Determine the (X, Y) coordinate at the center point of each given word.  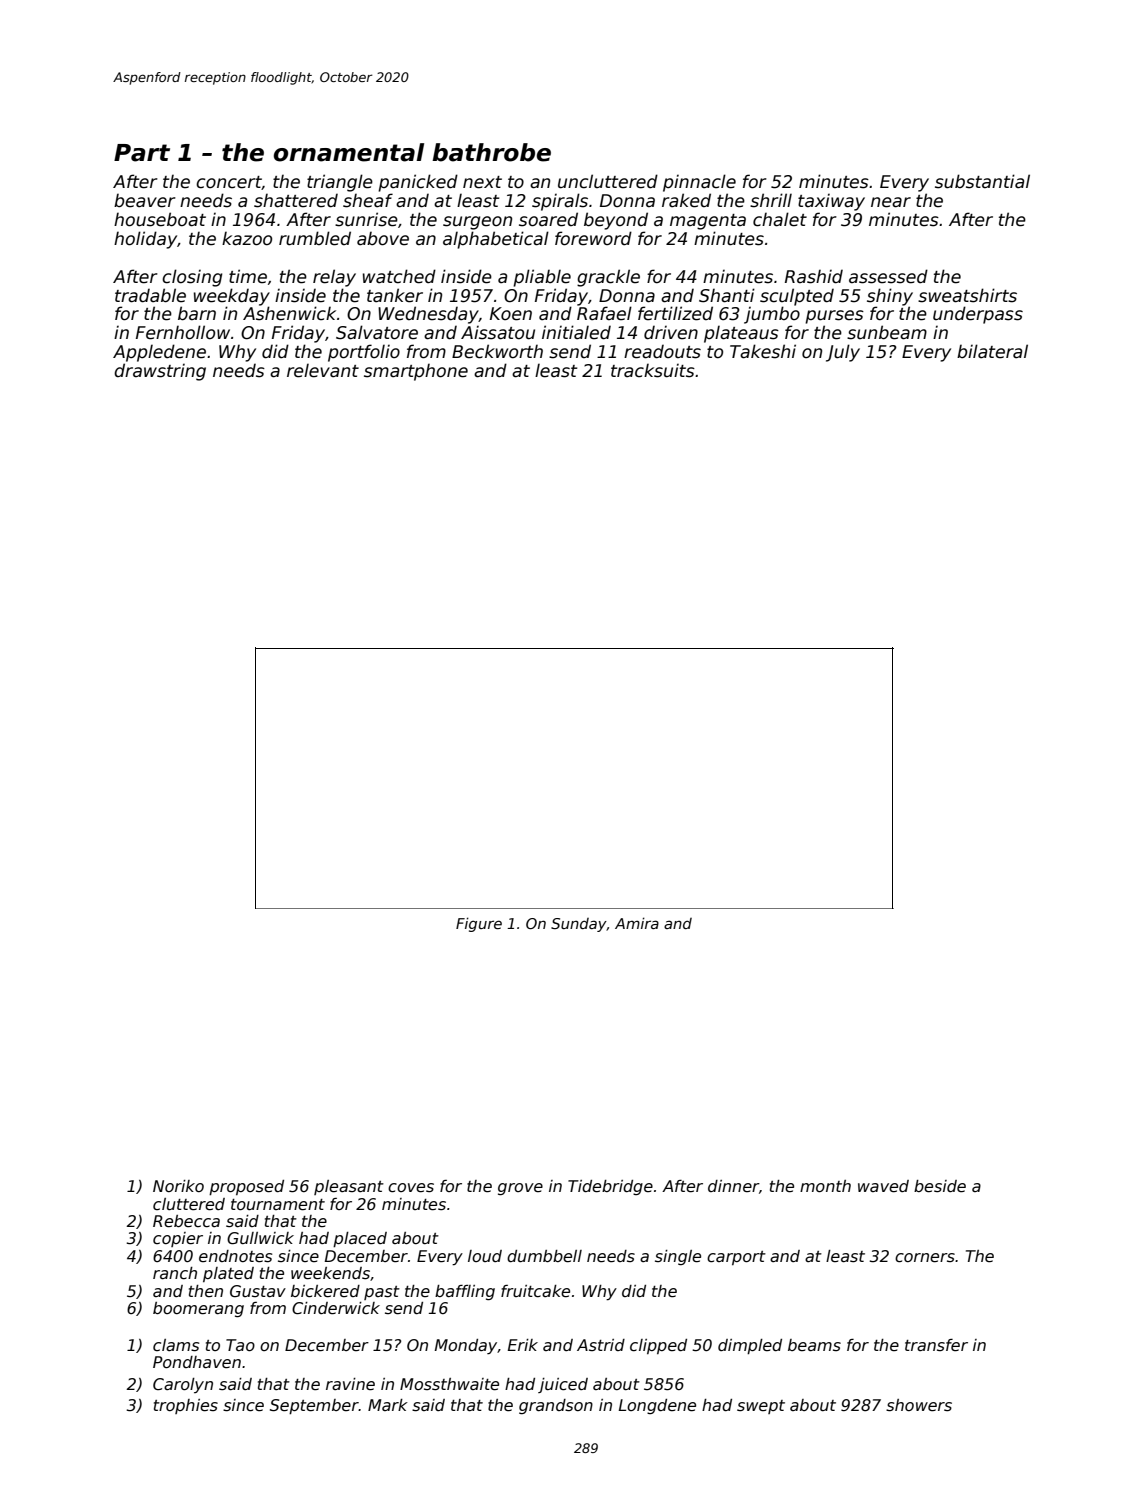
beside (940, 1186)
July (843, 353)
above (383, 239)
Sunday (579, 925)
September (314, 1406)
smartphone (416, 372)
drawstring (160, 372)
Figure (479, 924)
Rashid (814, 276)
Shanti (727, 295)
